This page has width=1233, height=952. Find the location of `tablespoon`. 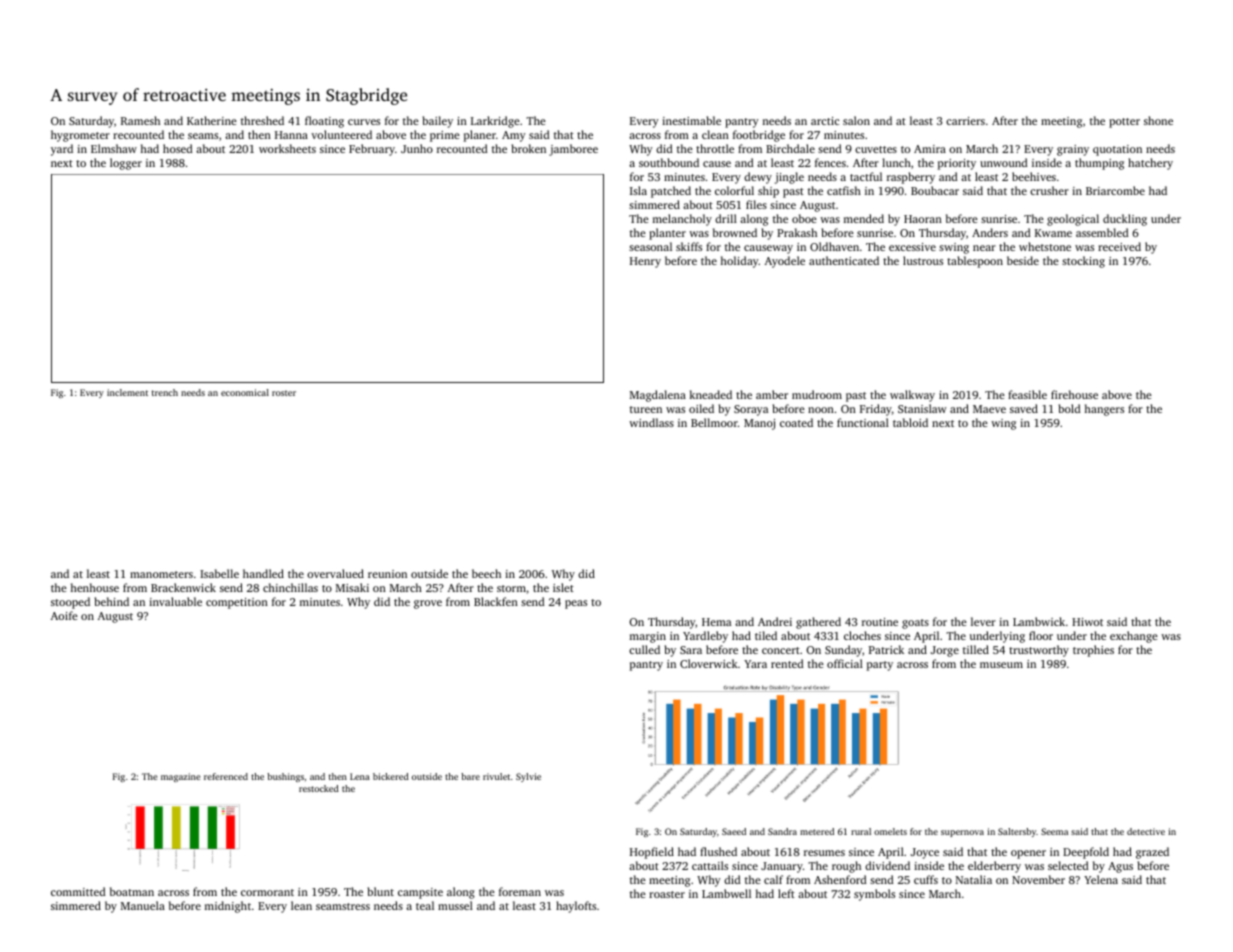

tablespoon is located at coordinates (975, 262).
